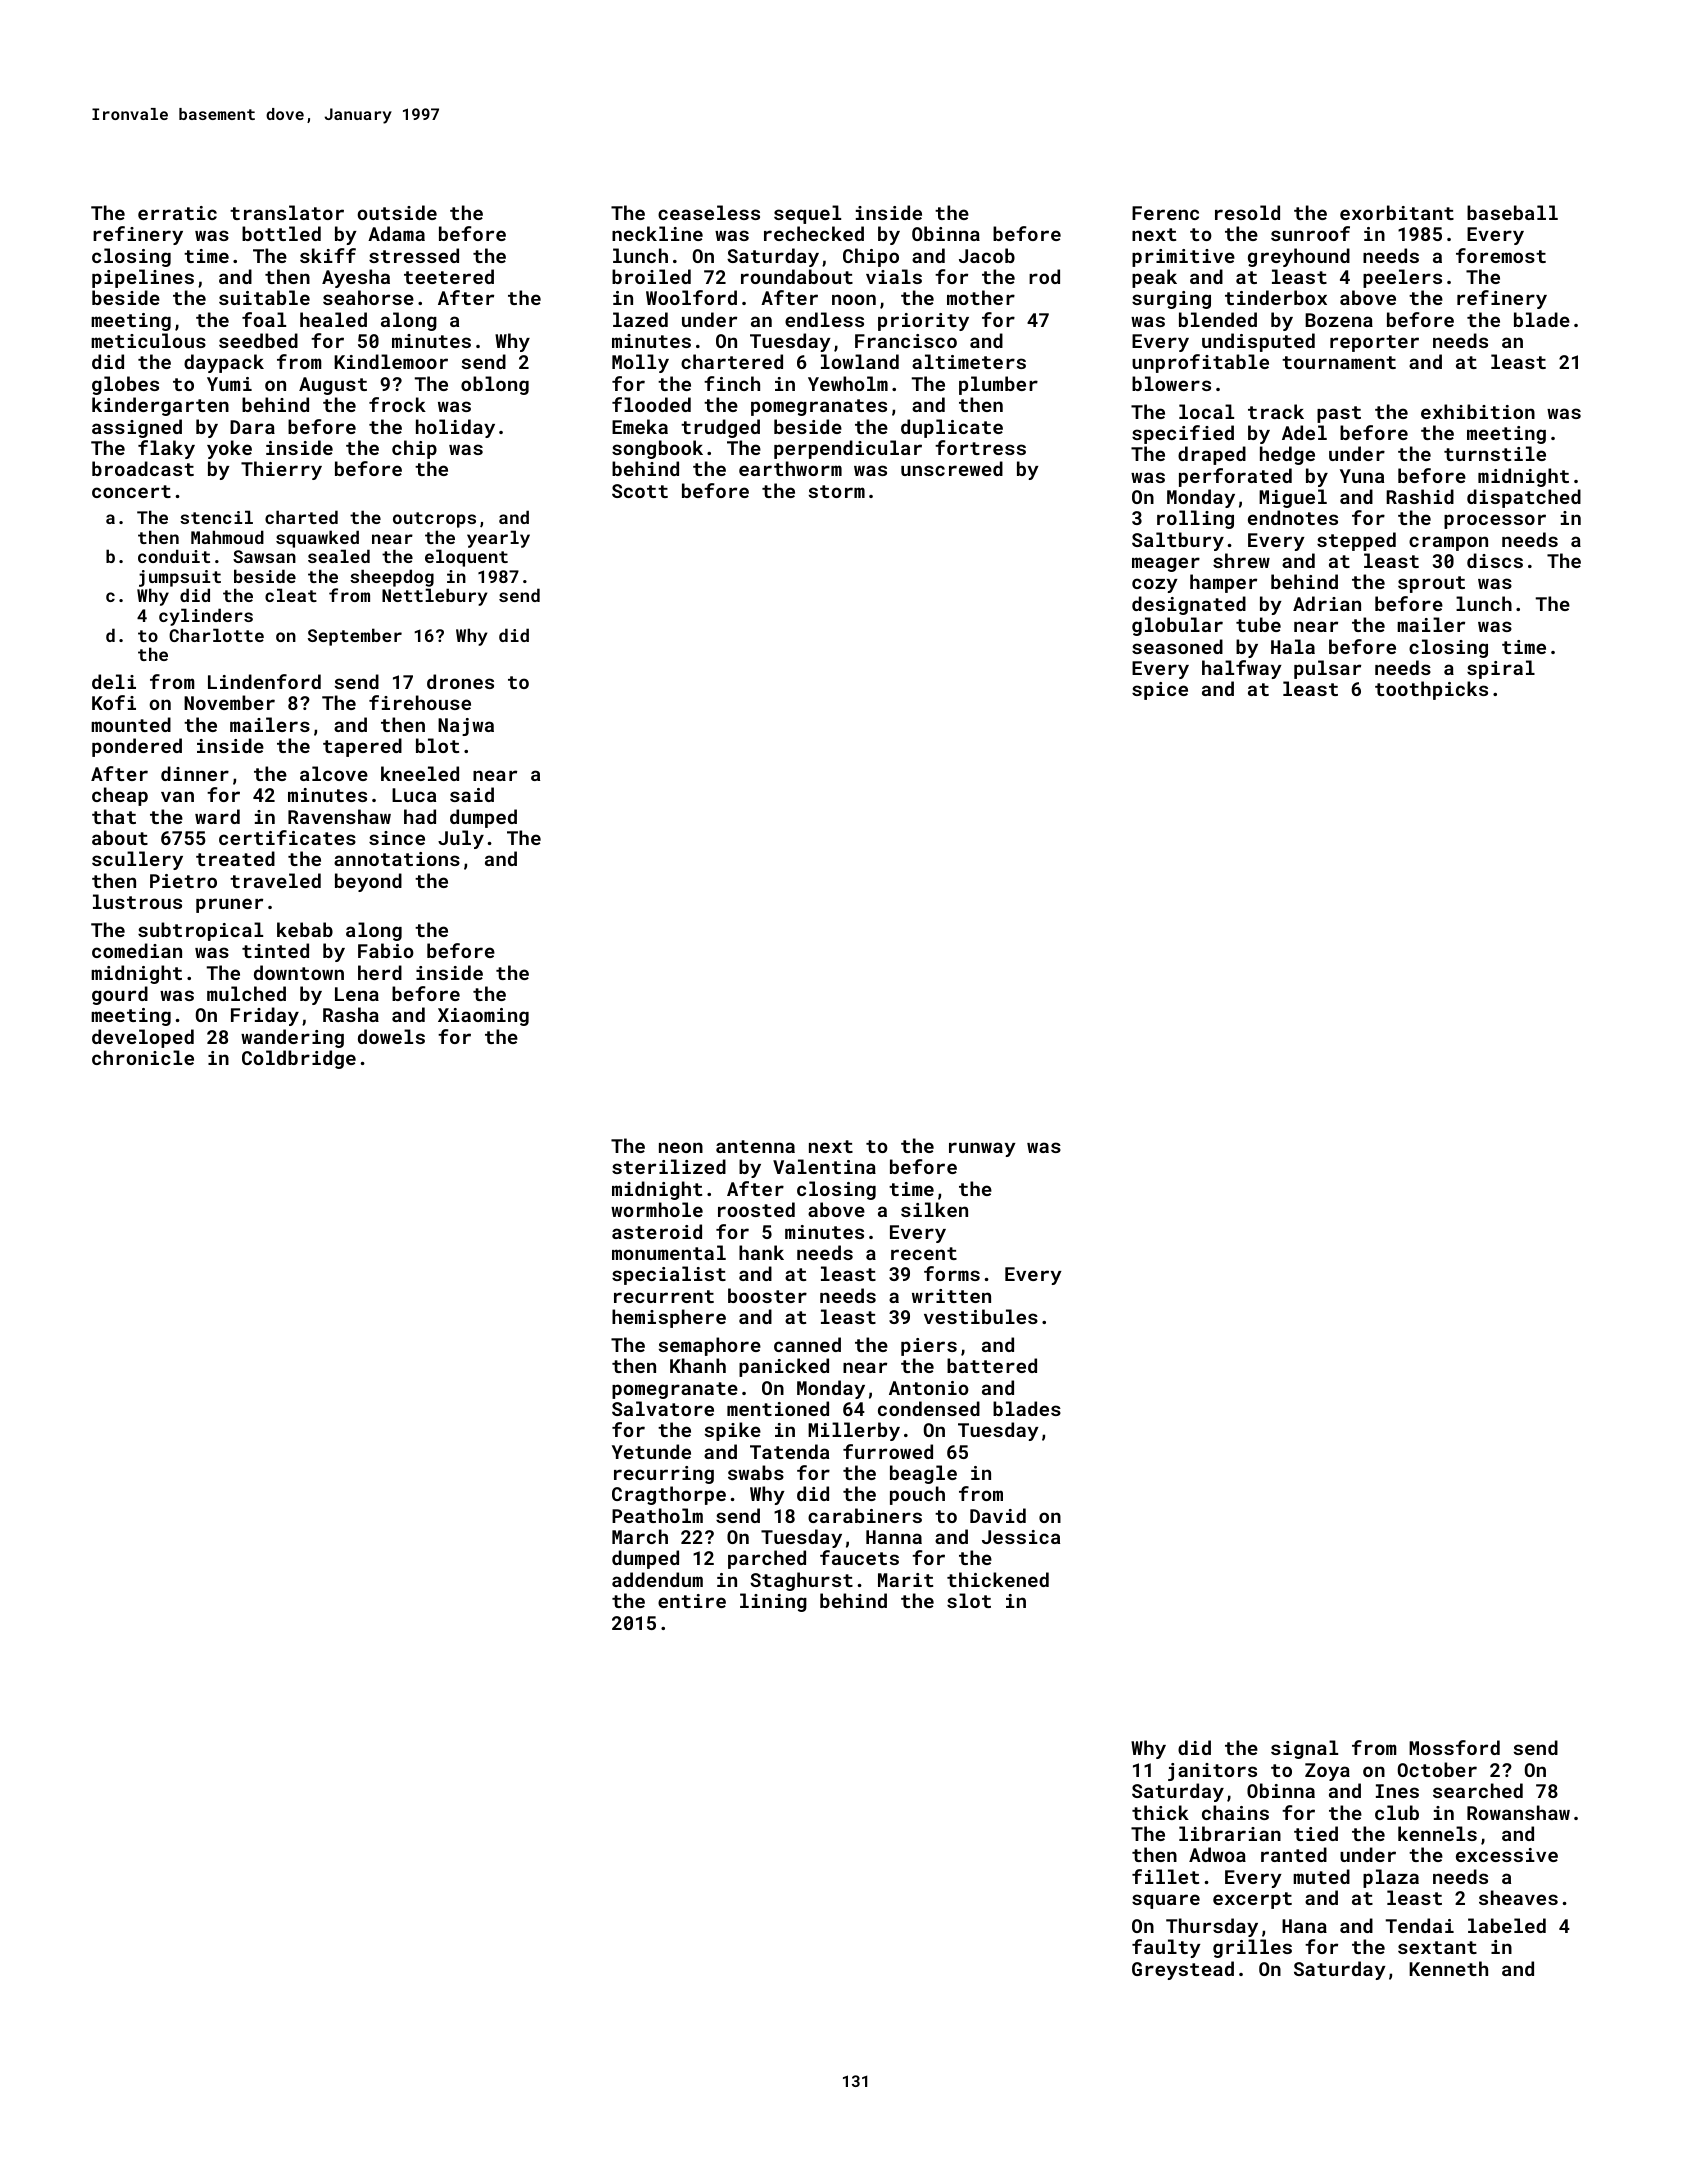  Describe the element at coordinates (998, 385) in the page. I see `plumber` at that location.
